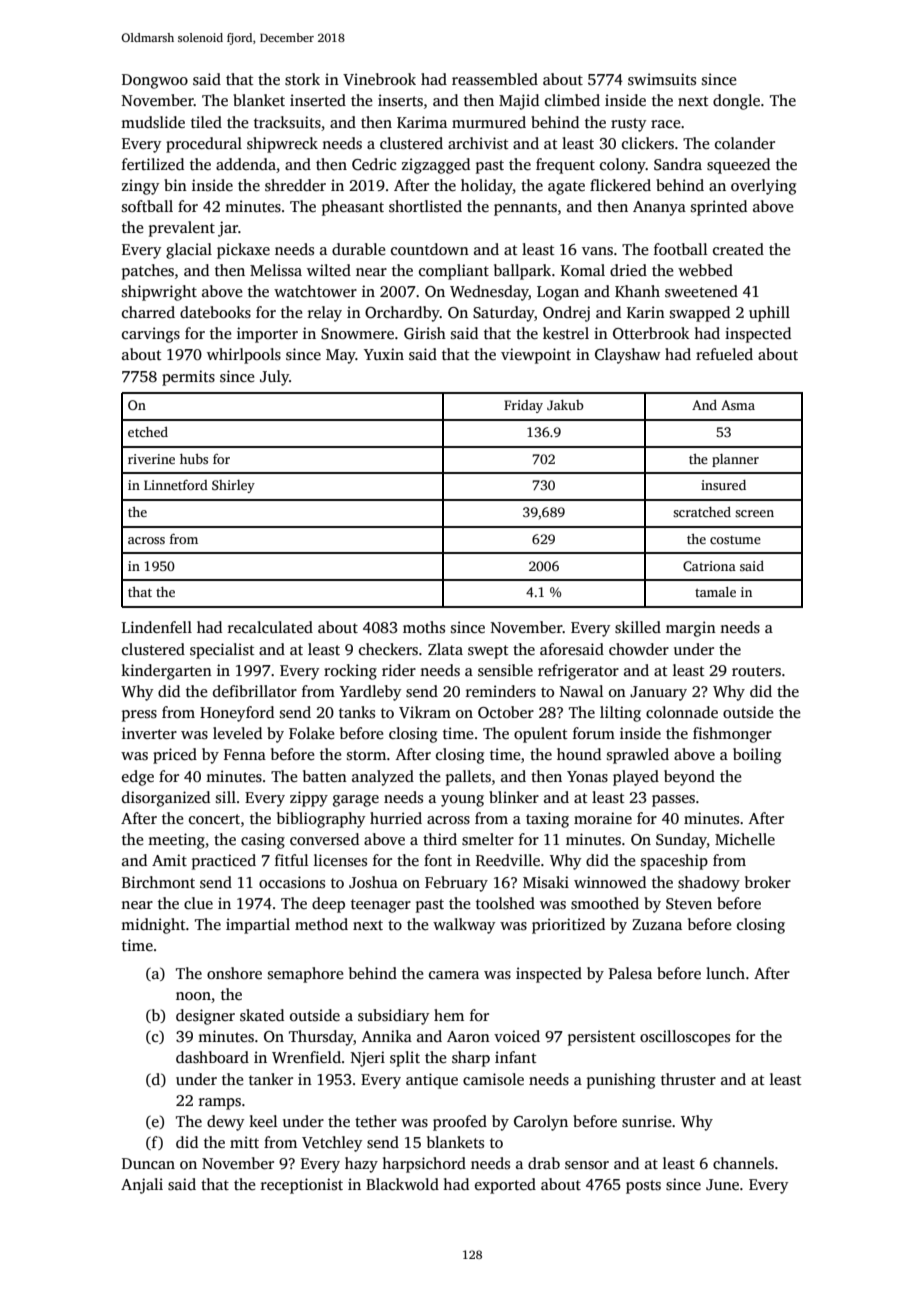  Describe the element at coordinates (756, 671) in the screenshot. I see `routers` at that location.
